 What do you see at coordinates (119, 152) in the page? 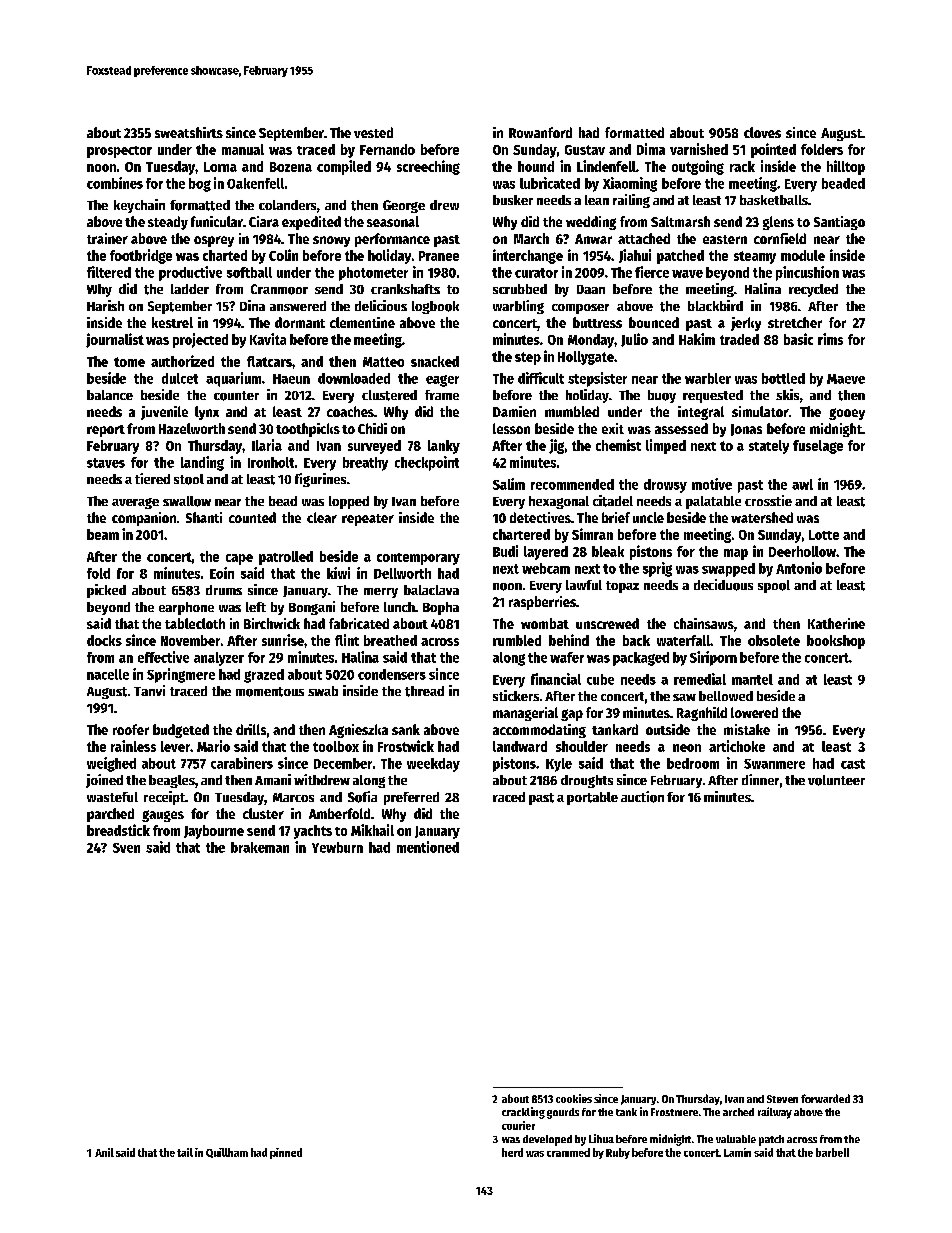
I see `prospector` at bounding box center [119, 152].
